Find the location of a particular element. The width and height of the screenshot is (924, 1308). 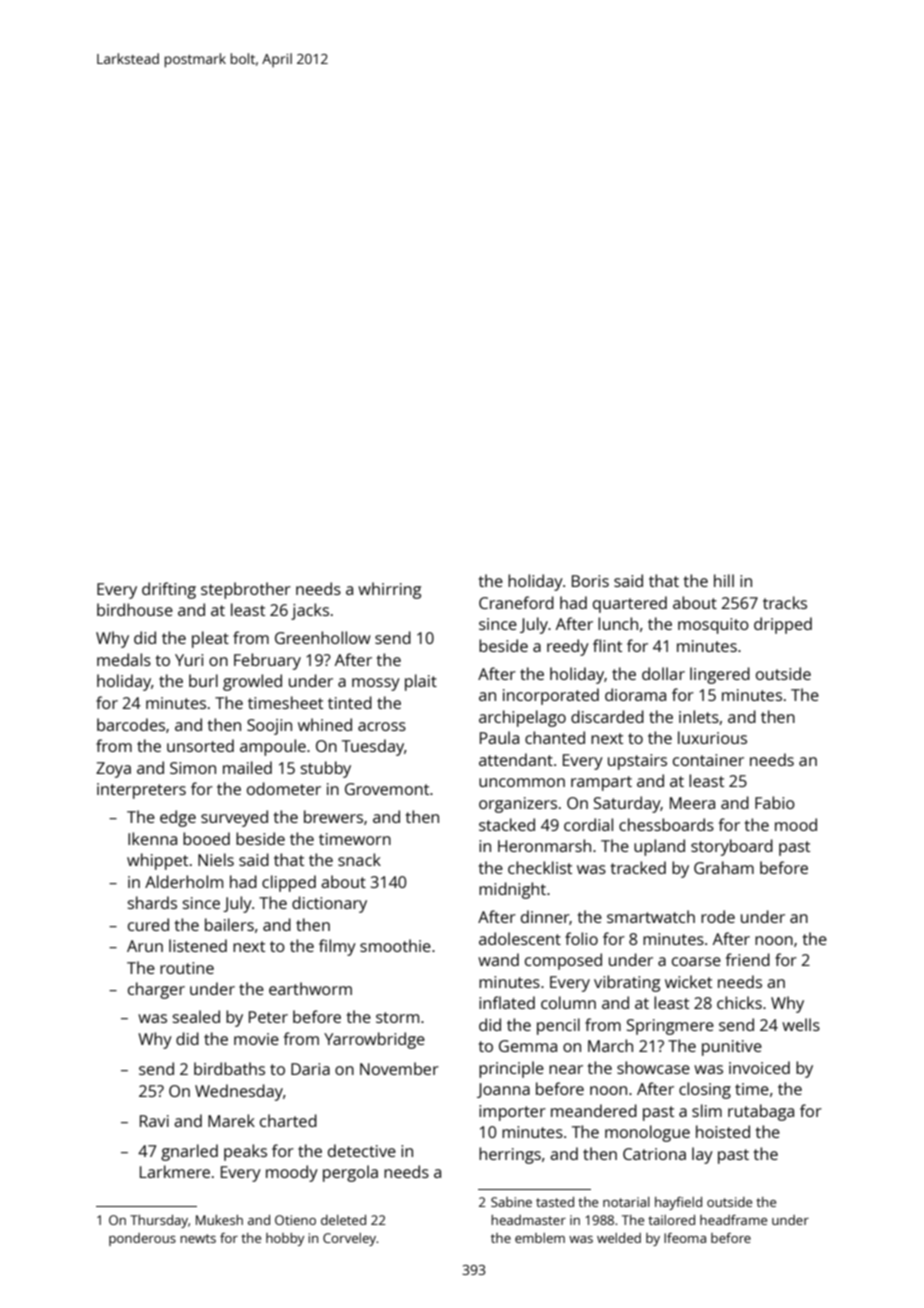

welded is located at coordinates (619, 1238).
